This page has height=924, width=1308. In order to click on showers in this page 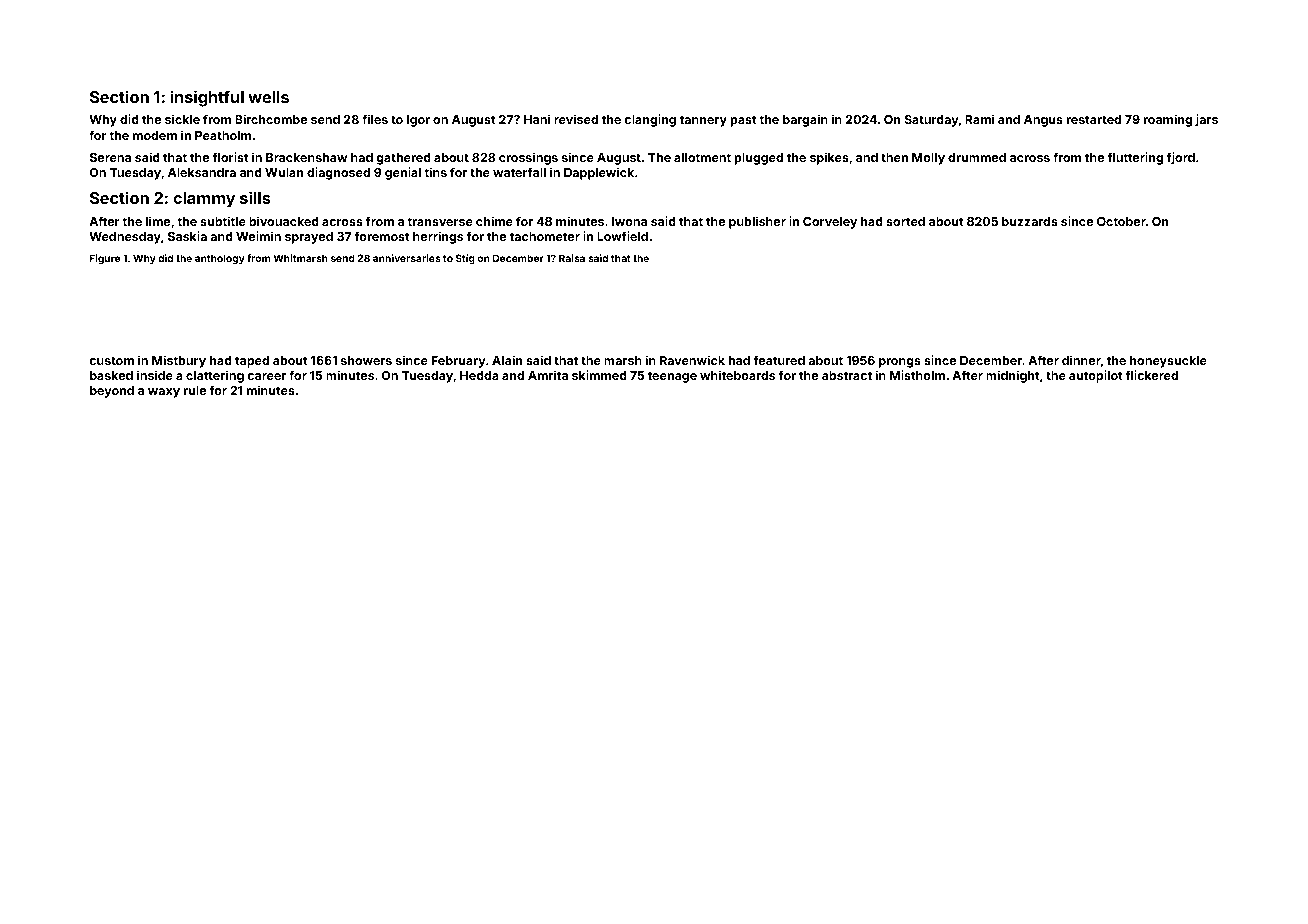, I will do `click(366, 360)`.
